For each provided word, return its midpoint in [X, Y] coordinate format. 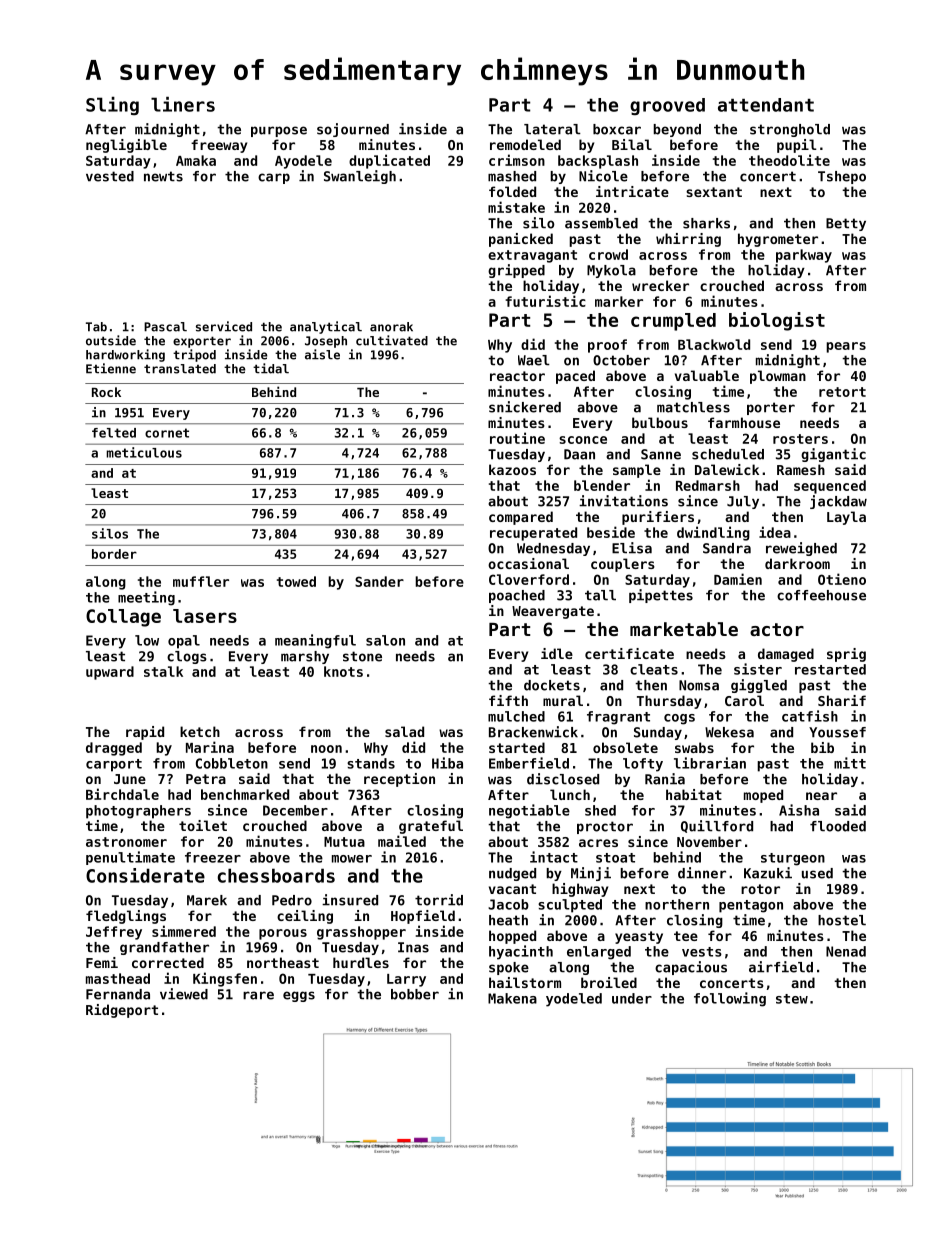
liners [183, 104]
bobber [415, 994]
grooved [667, 106]
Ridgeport [122, 1011]
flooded [838, 826]
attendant [766, 105]
